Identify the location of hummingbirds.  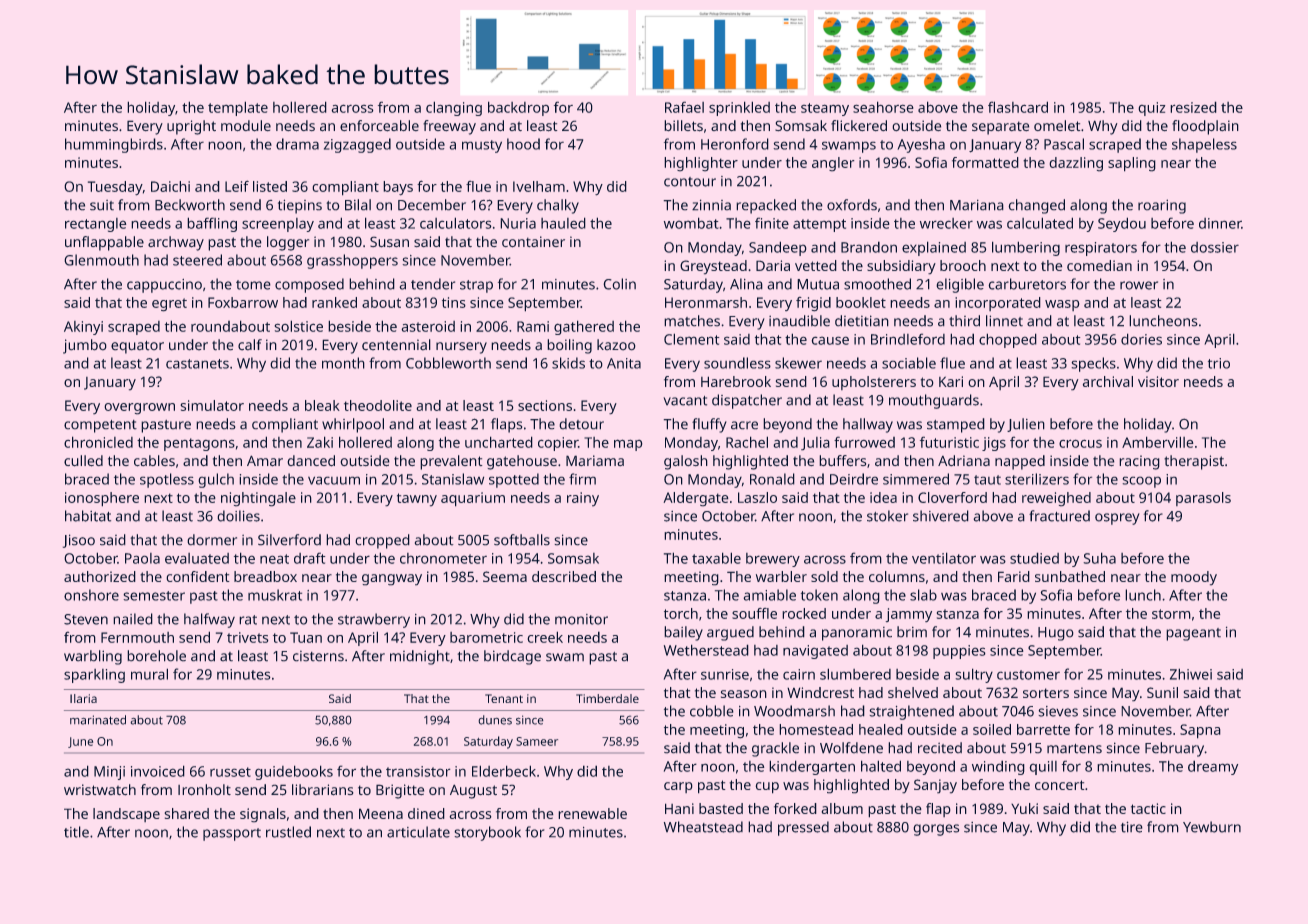
(114, 145).
